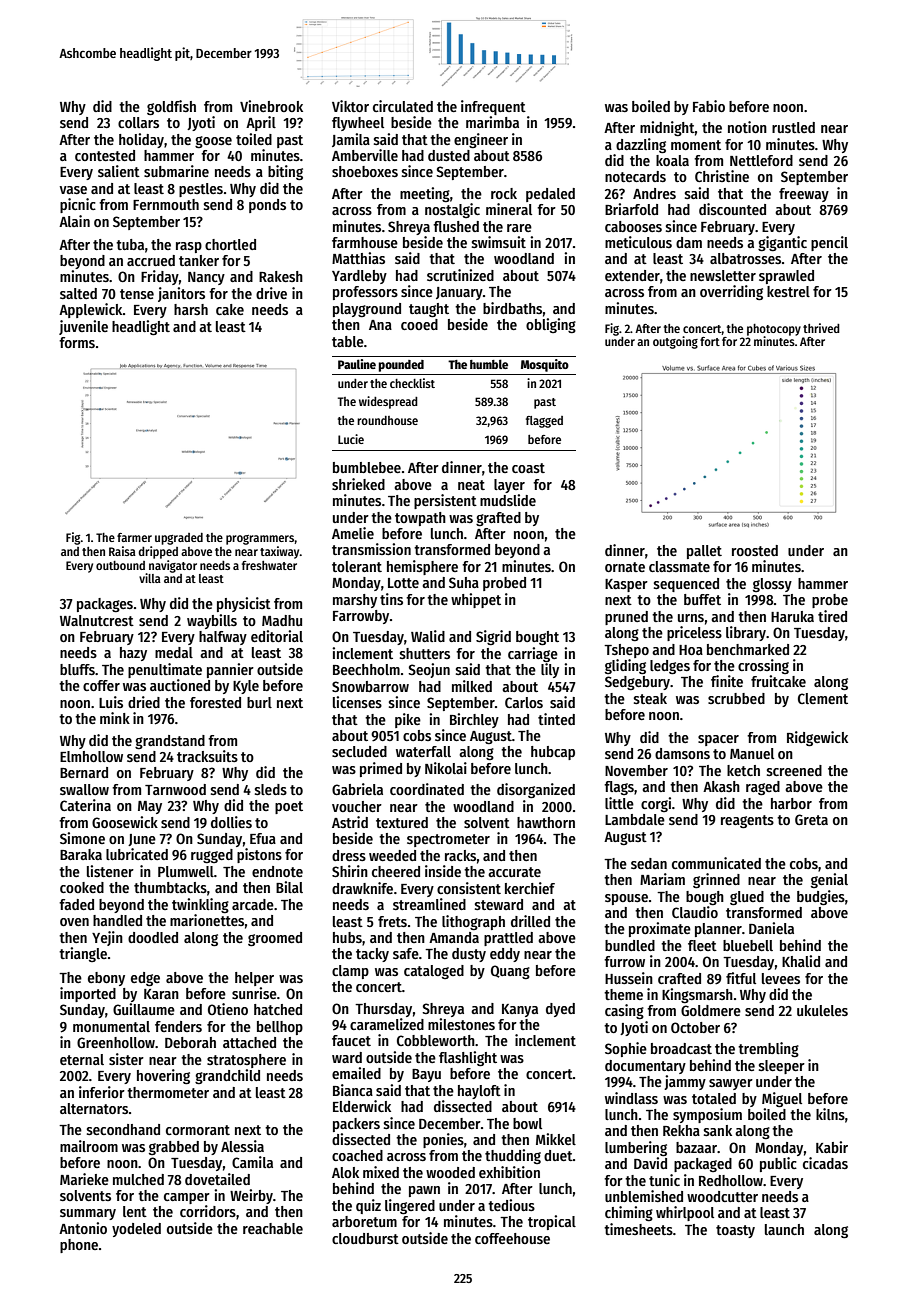 The height and width of the screenshot is (1316, 908). I want to click on Greta, so click(811, 819).
